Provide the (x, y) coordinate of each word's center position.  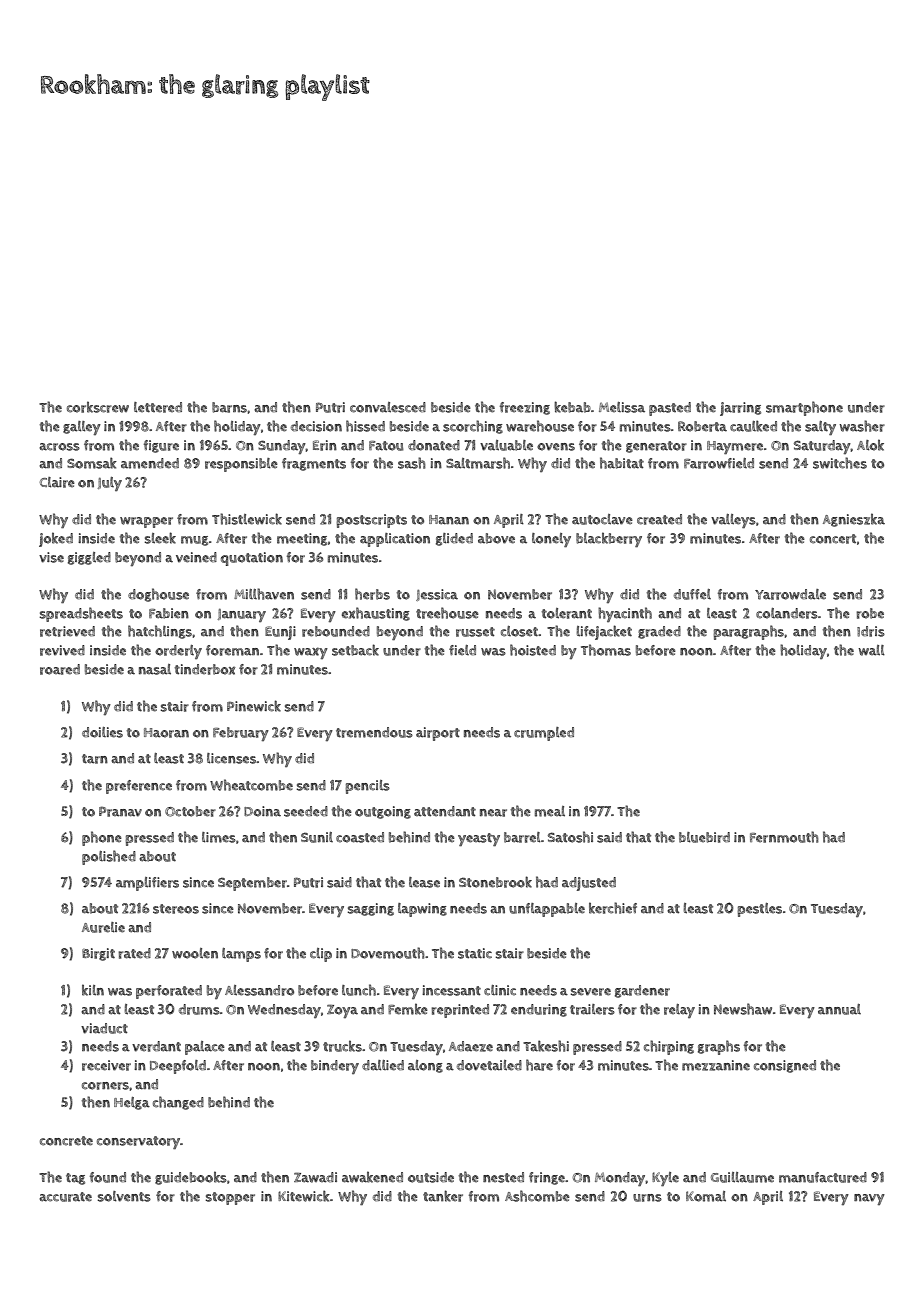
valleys (733, 521)
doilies (102, 732)
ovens (556, 447)
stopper (230, 1198)
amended (150, 463)
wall (871, 650)
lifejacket (604, 632)
